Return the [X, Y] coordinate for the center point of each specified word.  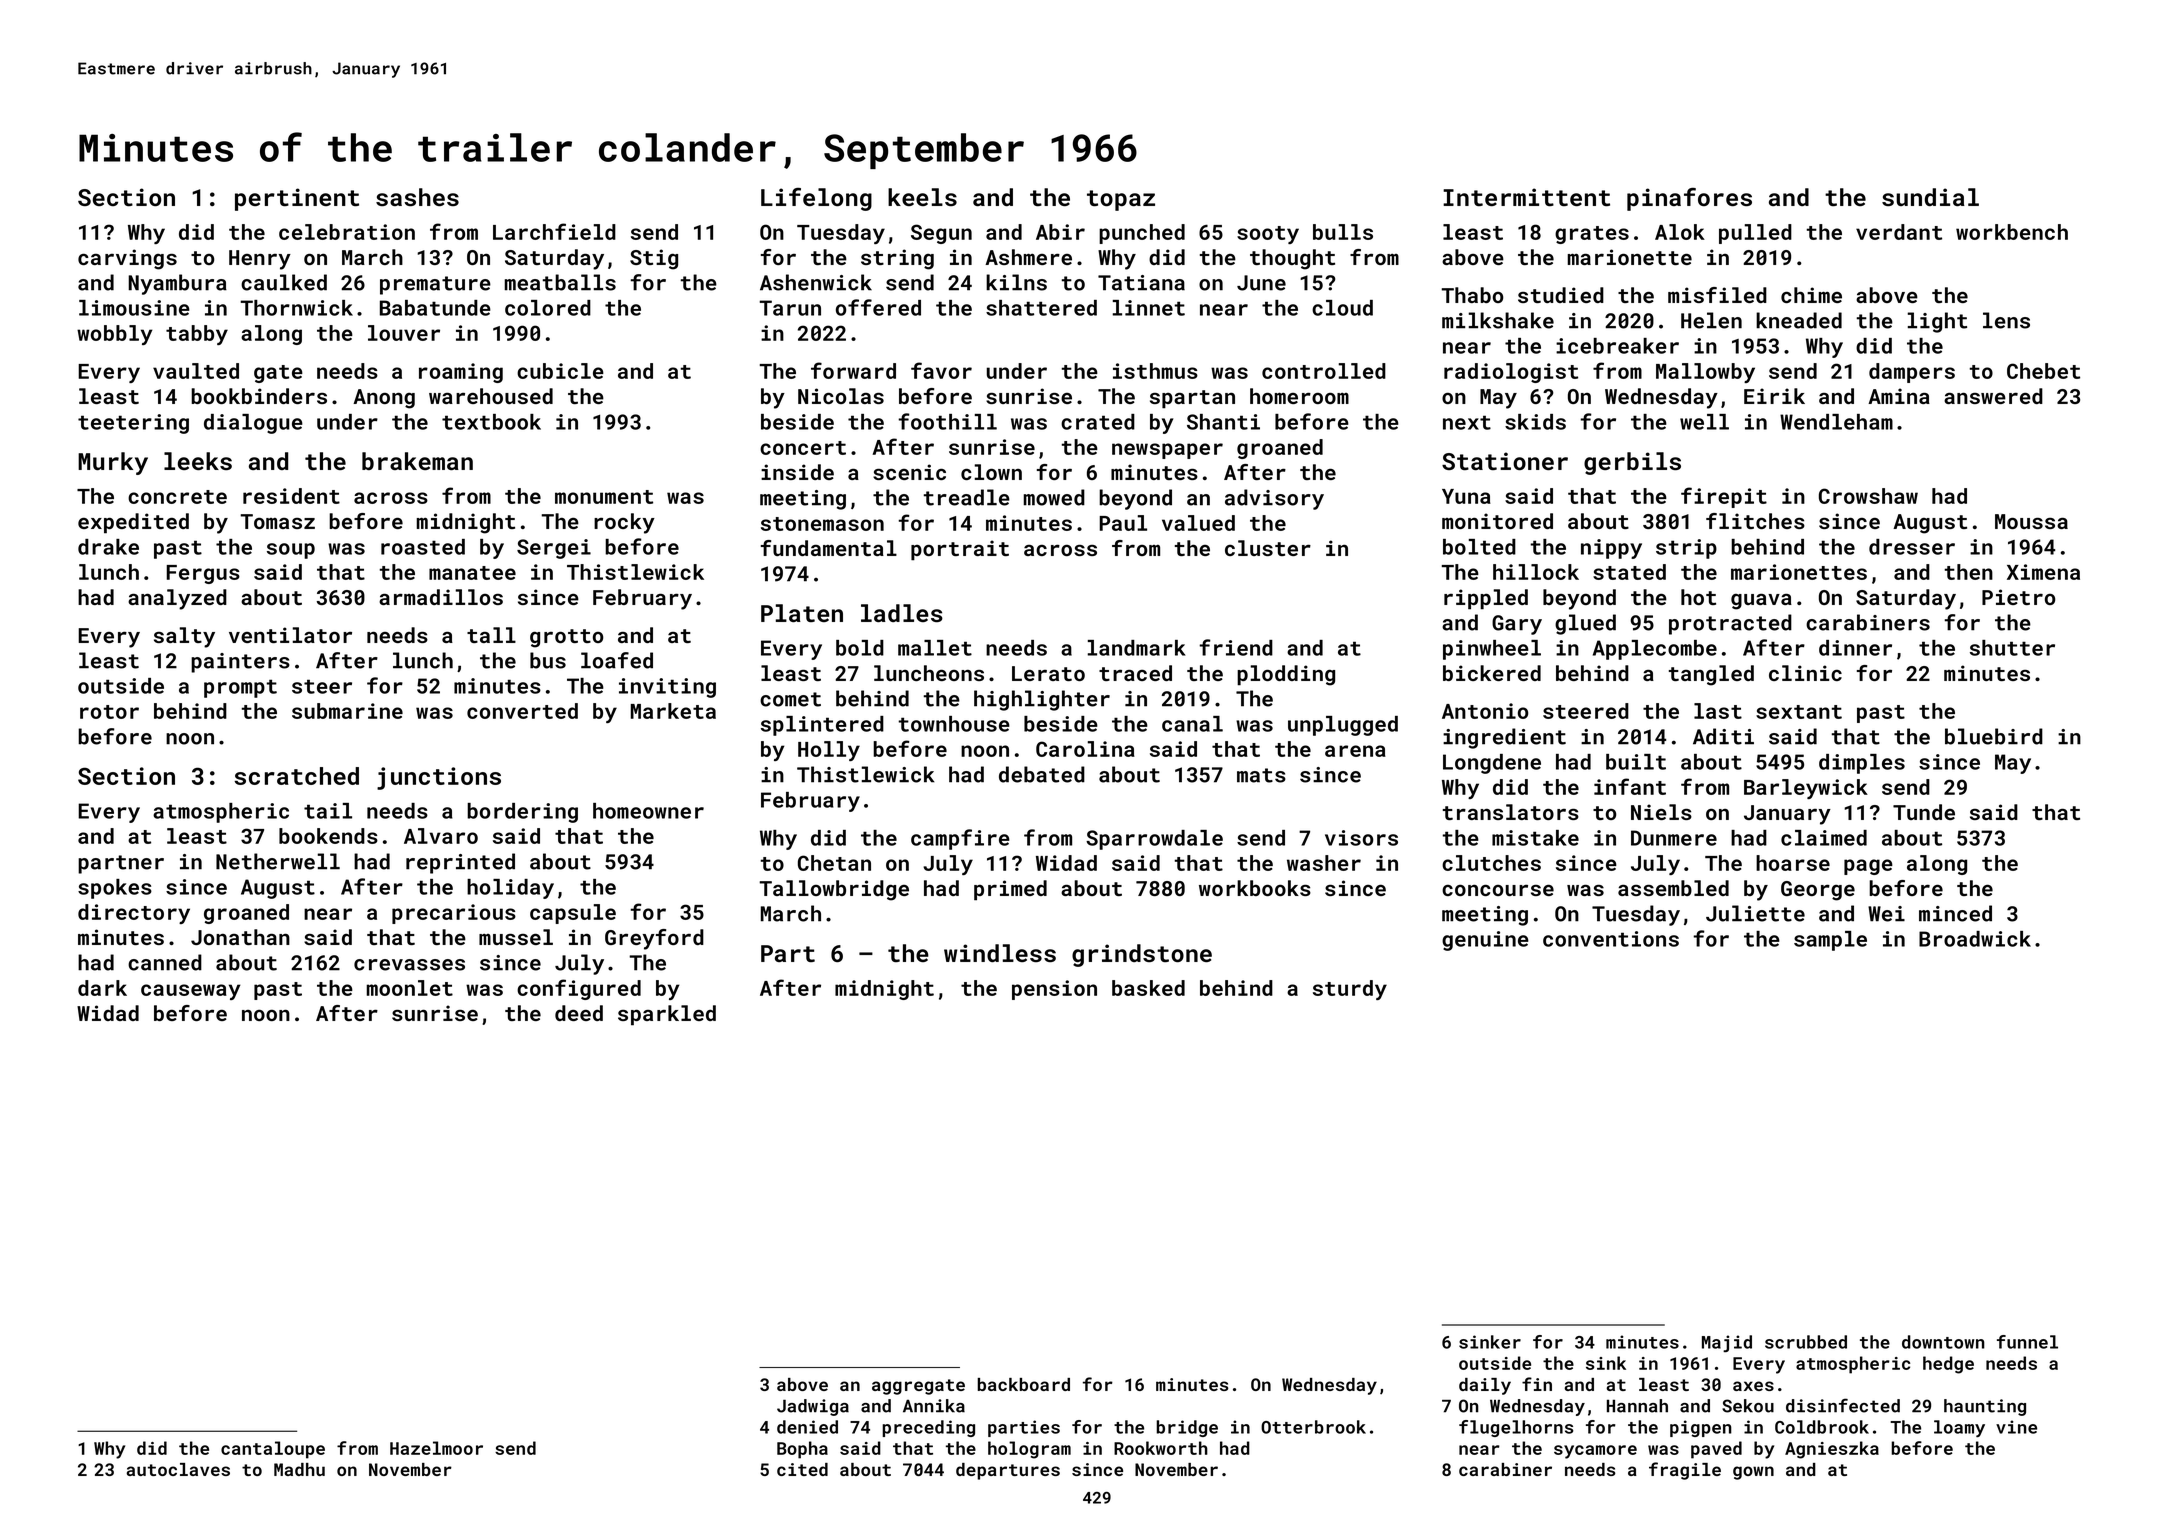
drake [108, 547]
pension [1054, 990]
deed [579, 1013]
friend [1236, 647]
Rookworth [1161, 1448]
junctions [439, 778]
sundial [1930, 197]
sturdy [1350, 990]
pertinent [297, 199]
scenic [909, 472]
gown [1753, 1473]
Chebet [2043, 371]
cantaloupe [273, 1450]
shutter [2012, 648]
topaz [1121, 200]
